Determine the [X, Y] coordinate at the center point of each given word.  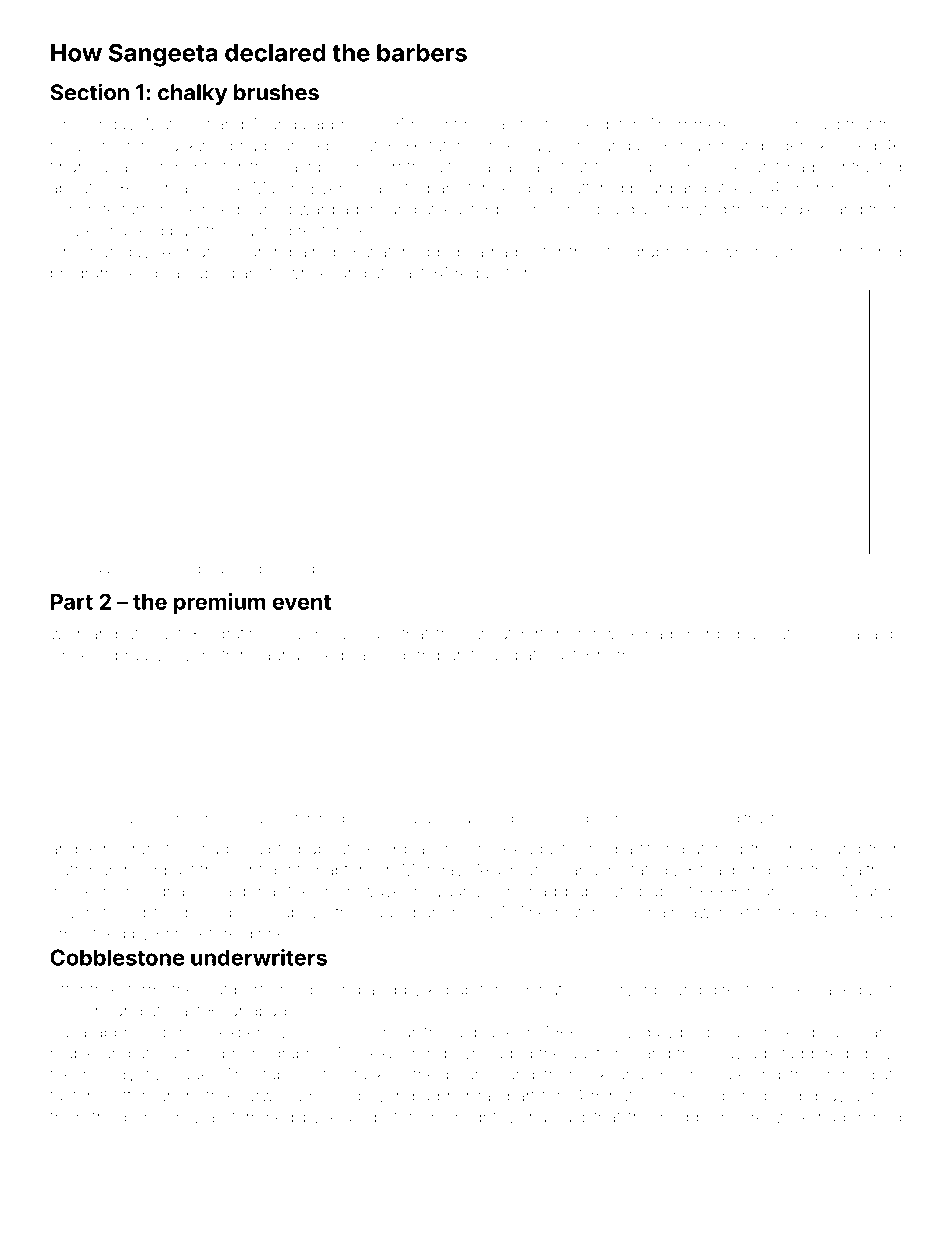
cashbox [313, 167]
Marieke [556, 818]
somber [362, 569]
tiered [880, 251]
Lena [528, 1117]
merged [710, 636]
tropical [204, 569]
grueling [222, 820]
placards [870, 635]
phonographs [273, 1055]
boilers [521, 209]
